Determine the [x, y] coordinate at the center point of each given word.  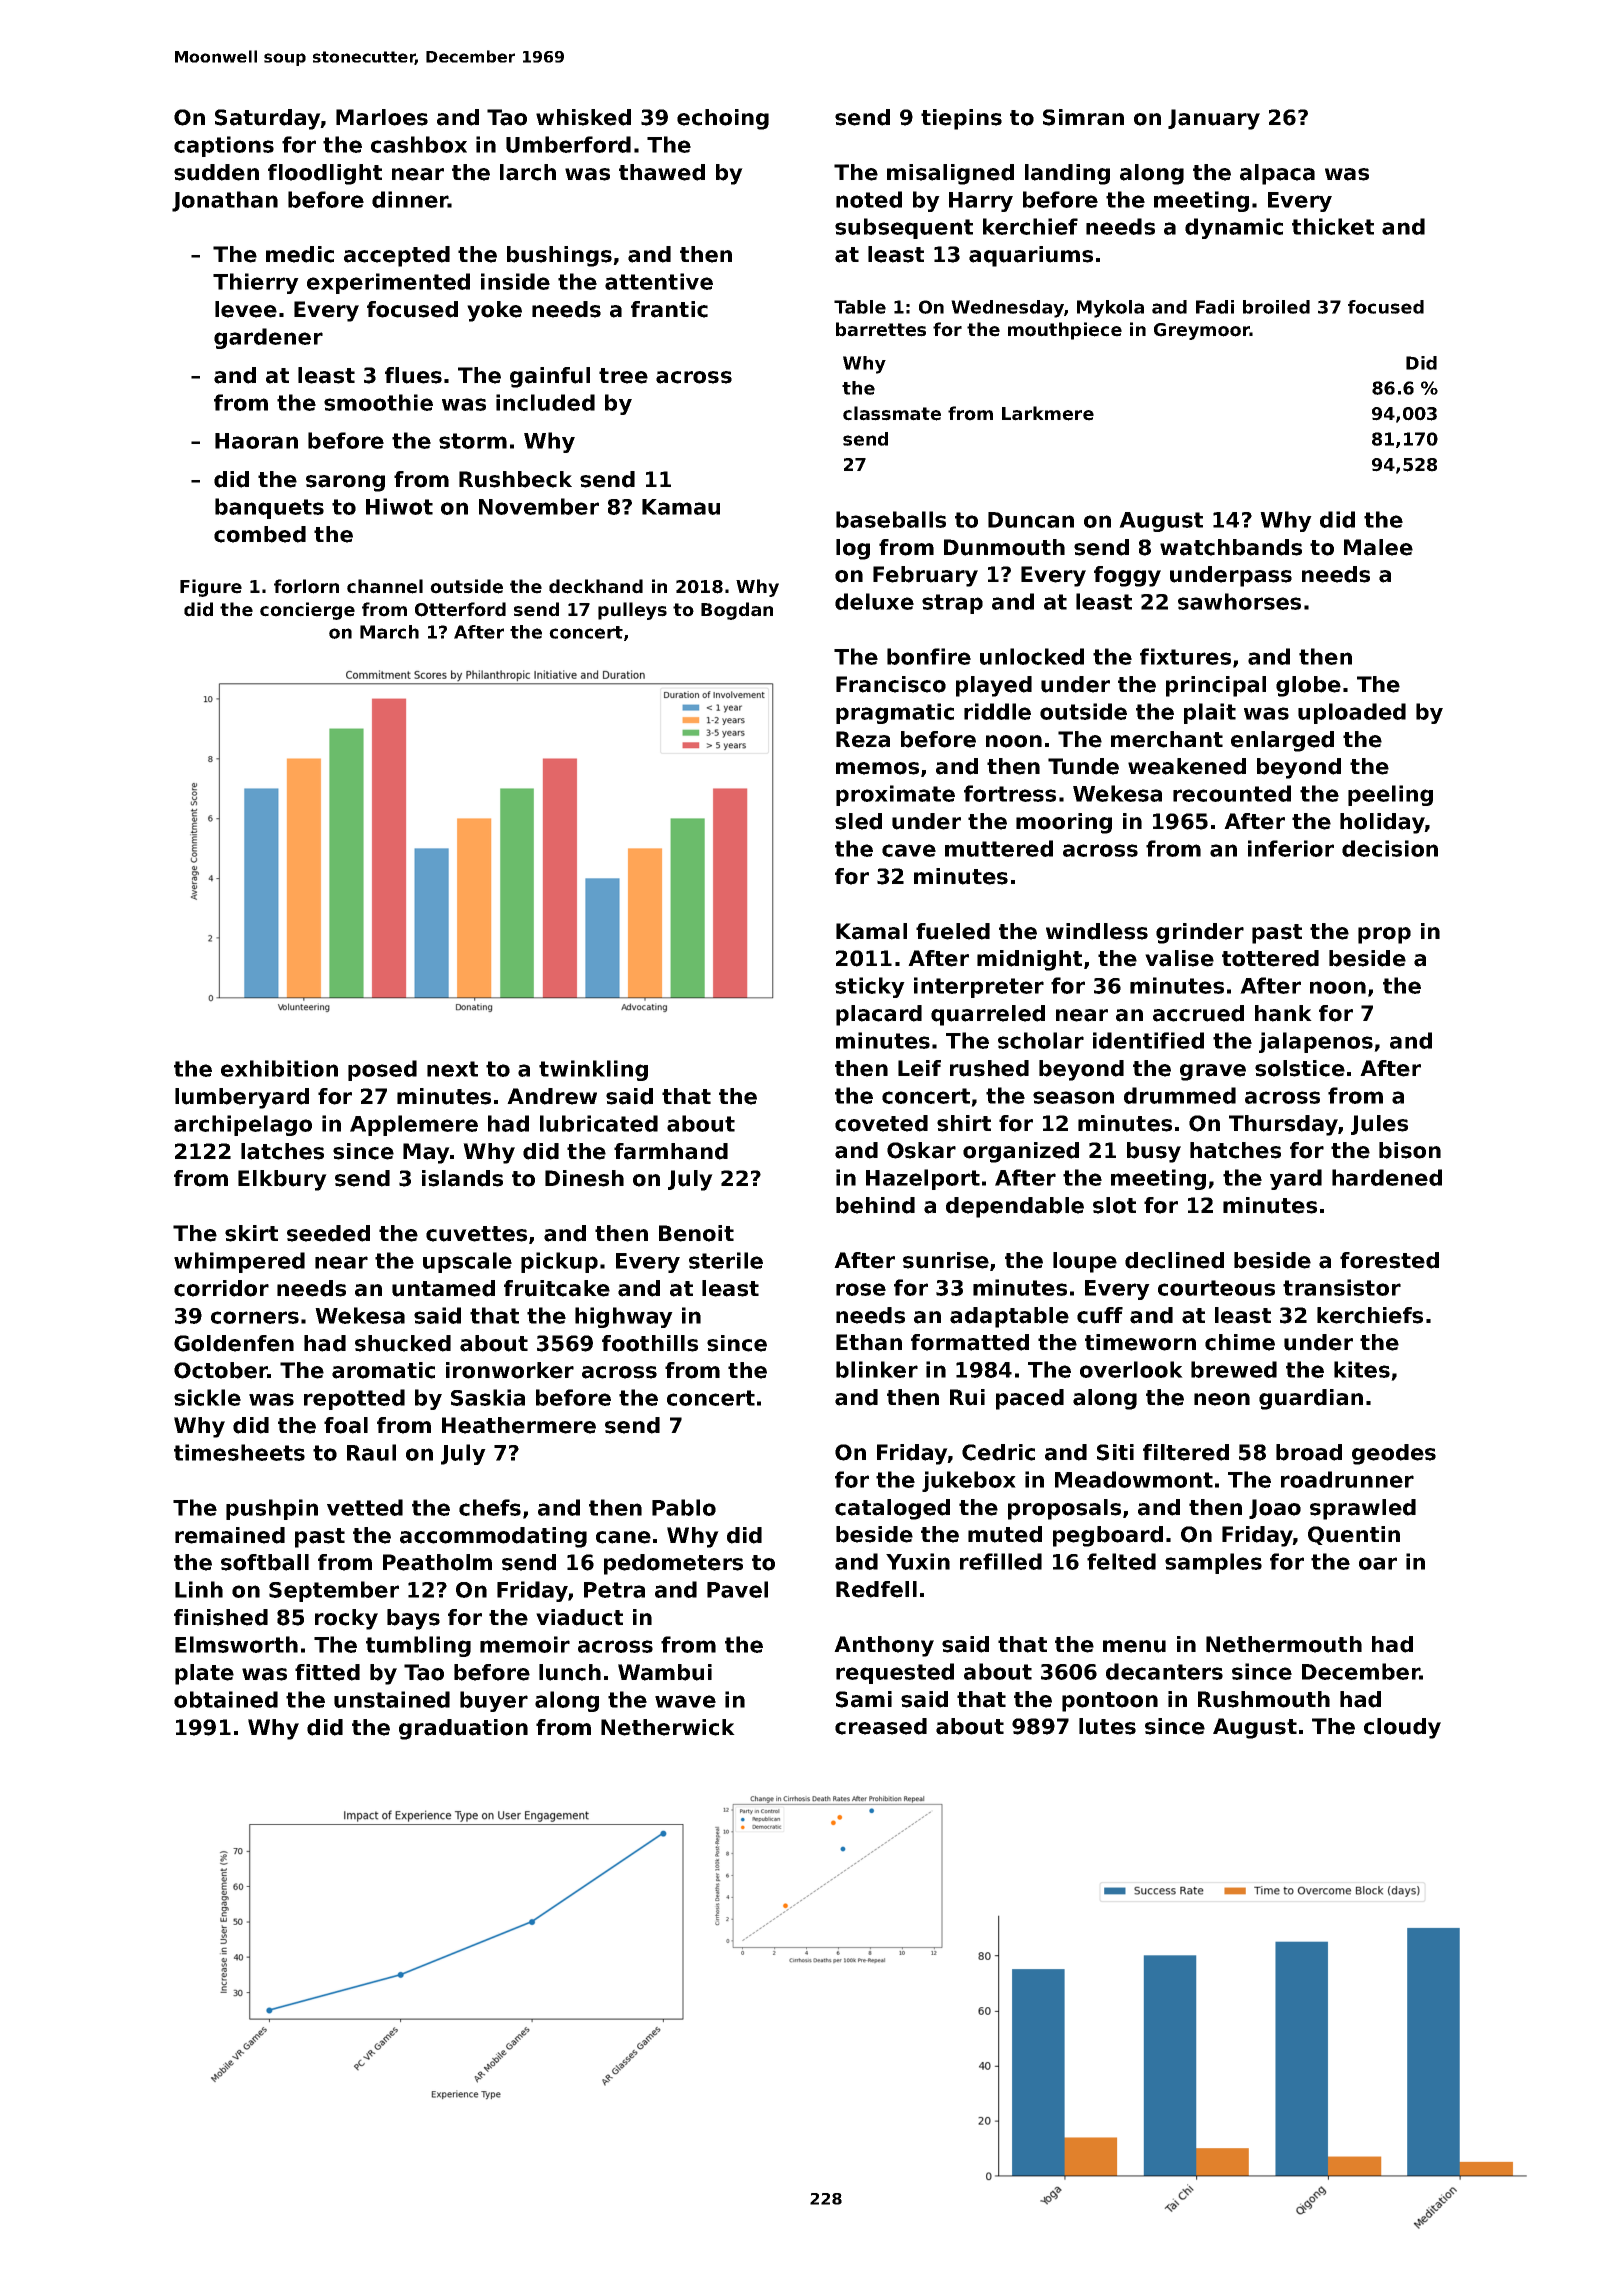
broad [1309, 1452]
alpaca [1277, 174]
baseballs [891, 519]
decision [1390, 848]
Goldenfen [234, 1343]
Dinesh [584, 1178]
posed [382, 1070]
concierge [307, 611]
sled [858, 821]
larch [528, 172]
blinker [877, 1369]
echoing [723, 119]
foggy [1127, 576]
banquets [269, 508]
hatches [1235, 1150]
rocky [346, 1619]
